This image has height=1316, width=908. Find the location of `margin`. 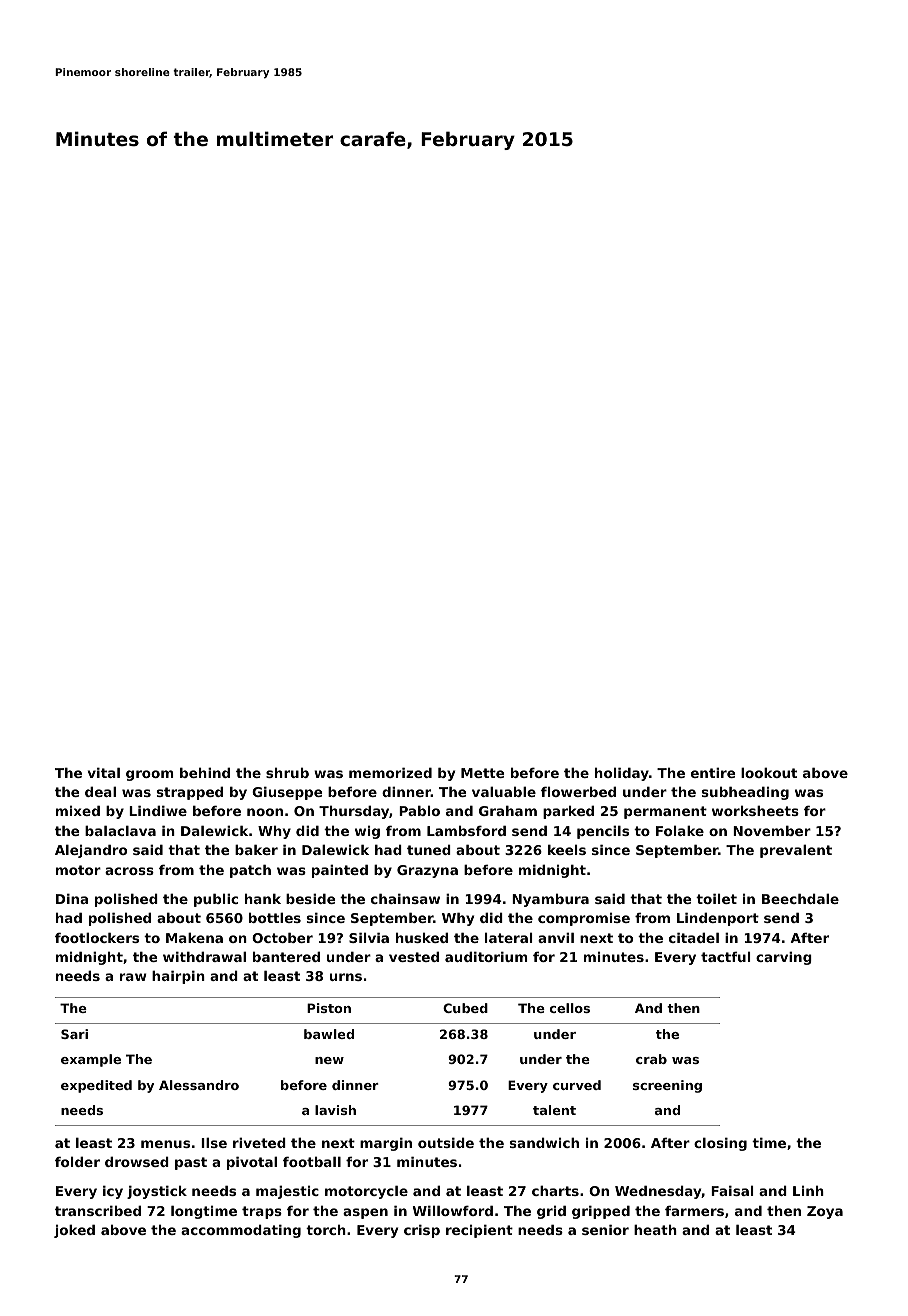

margin is located at coordinates (386, 1144).
